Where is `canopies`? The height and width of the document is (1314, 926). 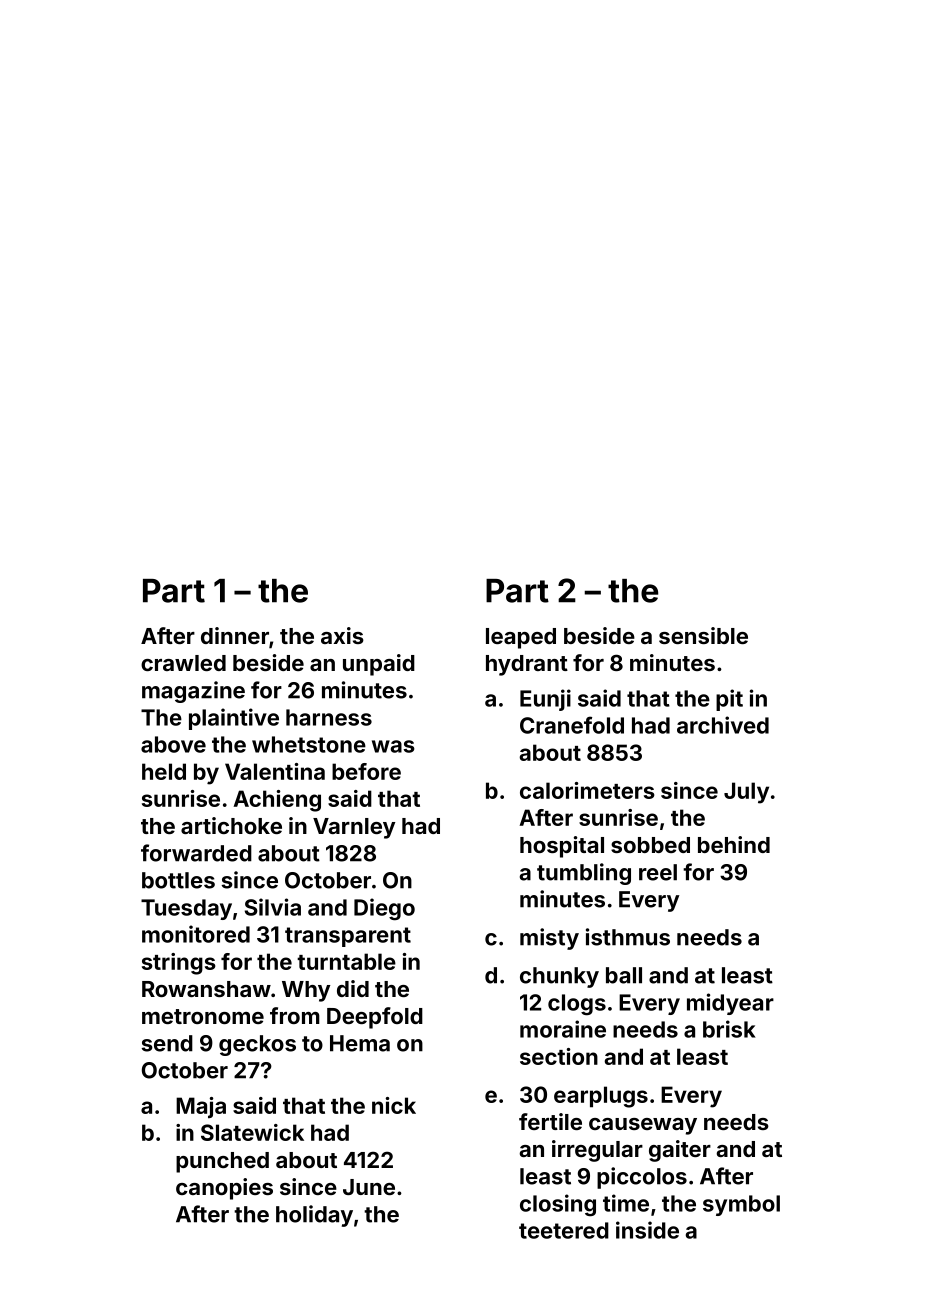 canopies is located at coordinates (224, 1189).
